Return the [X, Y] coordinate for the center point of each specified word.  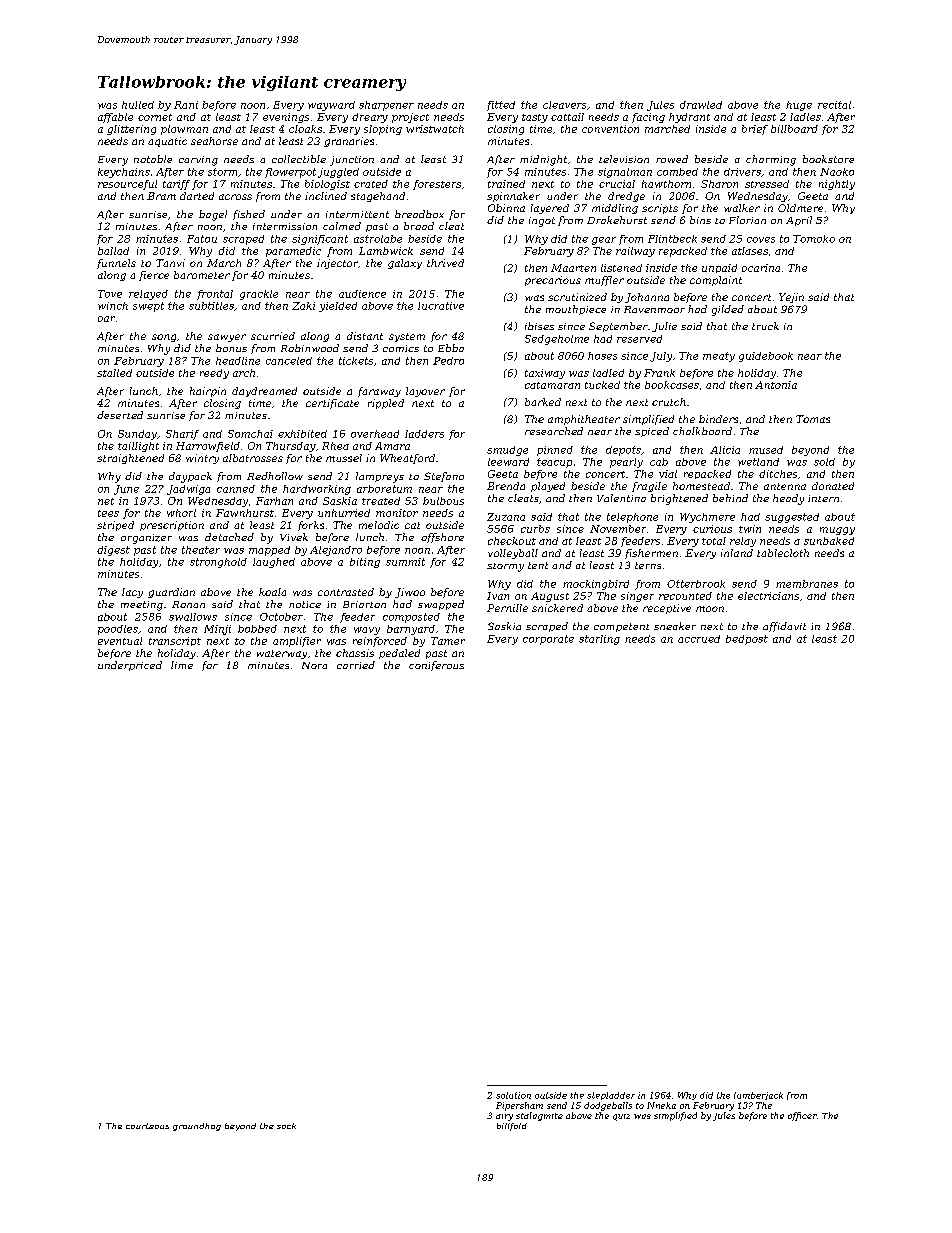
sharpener [386, 106]
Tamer [448, 641]
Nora [314, 665]
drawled [701, 105]
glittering [131, 130]
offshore [442, 538]
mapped [269, 551]
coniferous [436, 666]
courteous [147, 1126]
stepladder [611, 1096]
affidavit [784, 627]
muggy [837, 531]
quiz [621, 1117]
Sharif [182, 435]
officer [802, 1116]
